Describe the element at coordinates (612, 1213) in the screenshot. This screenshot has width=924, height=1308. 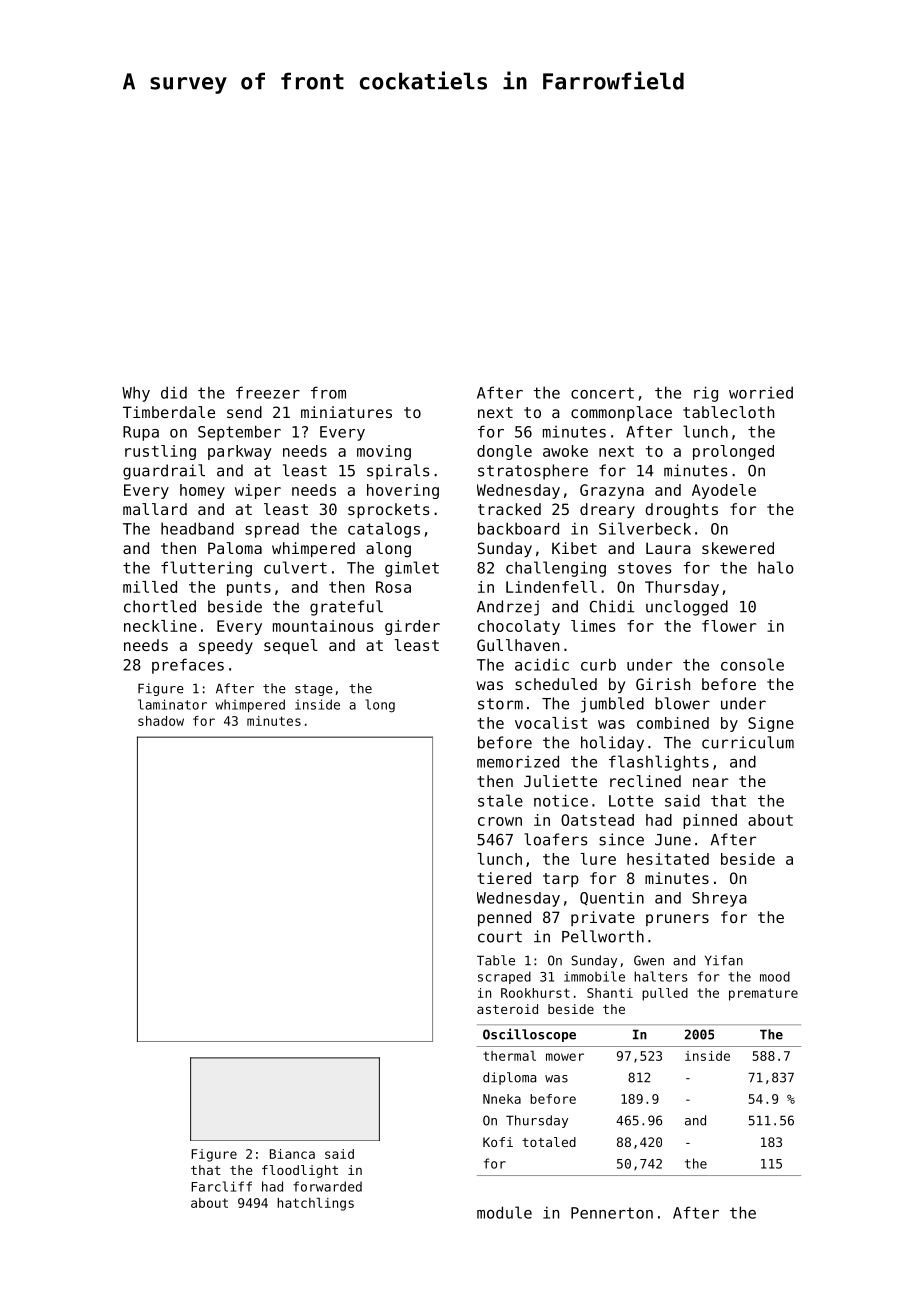
I see `Pennerton` at that location.
